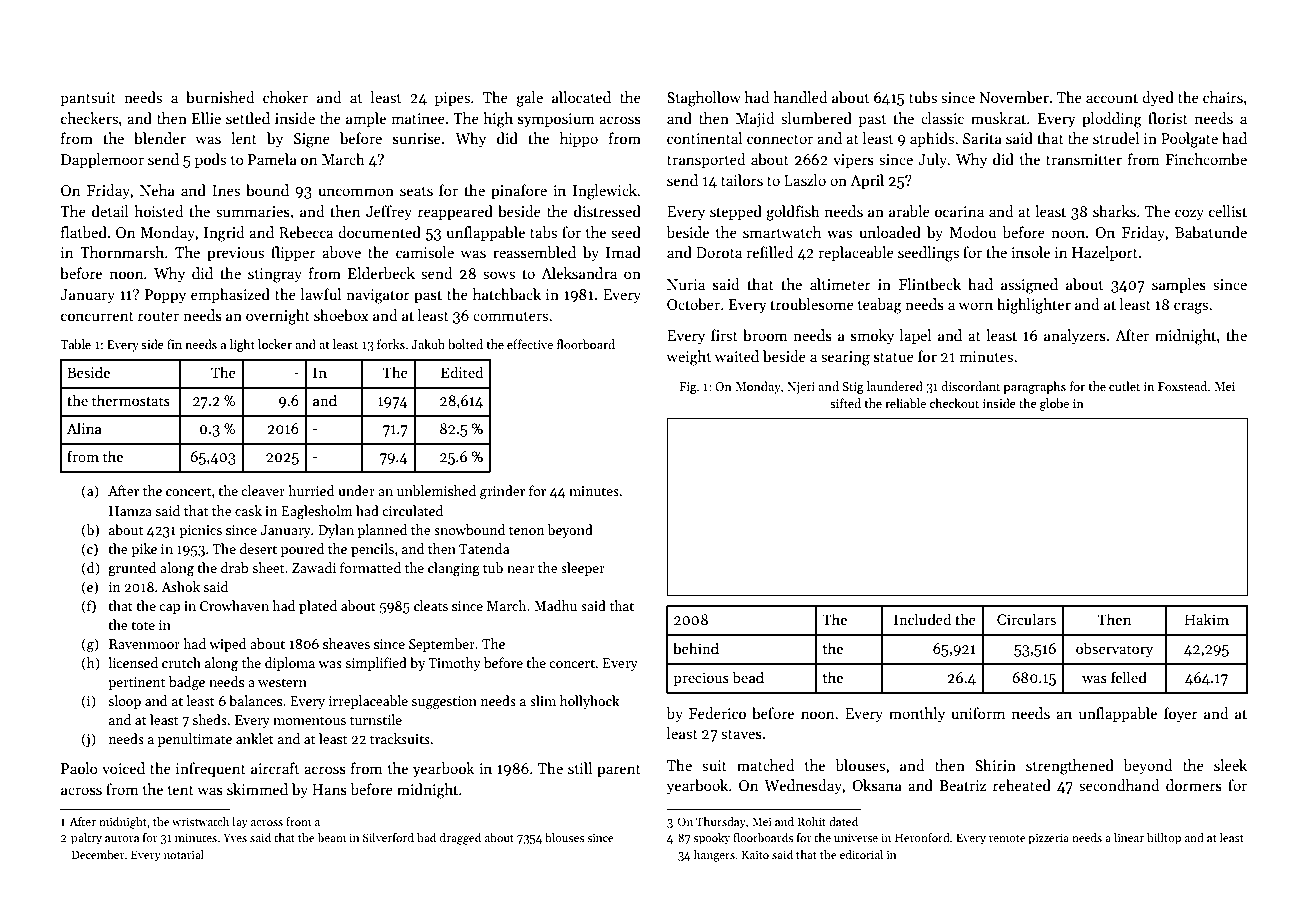  I want to click on globe, so click(1054, 404).
